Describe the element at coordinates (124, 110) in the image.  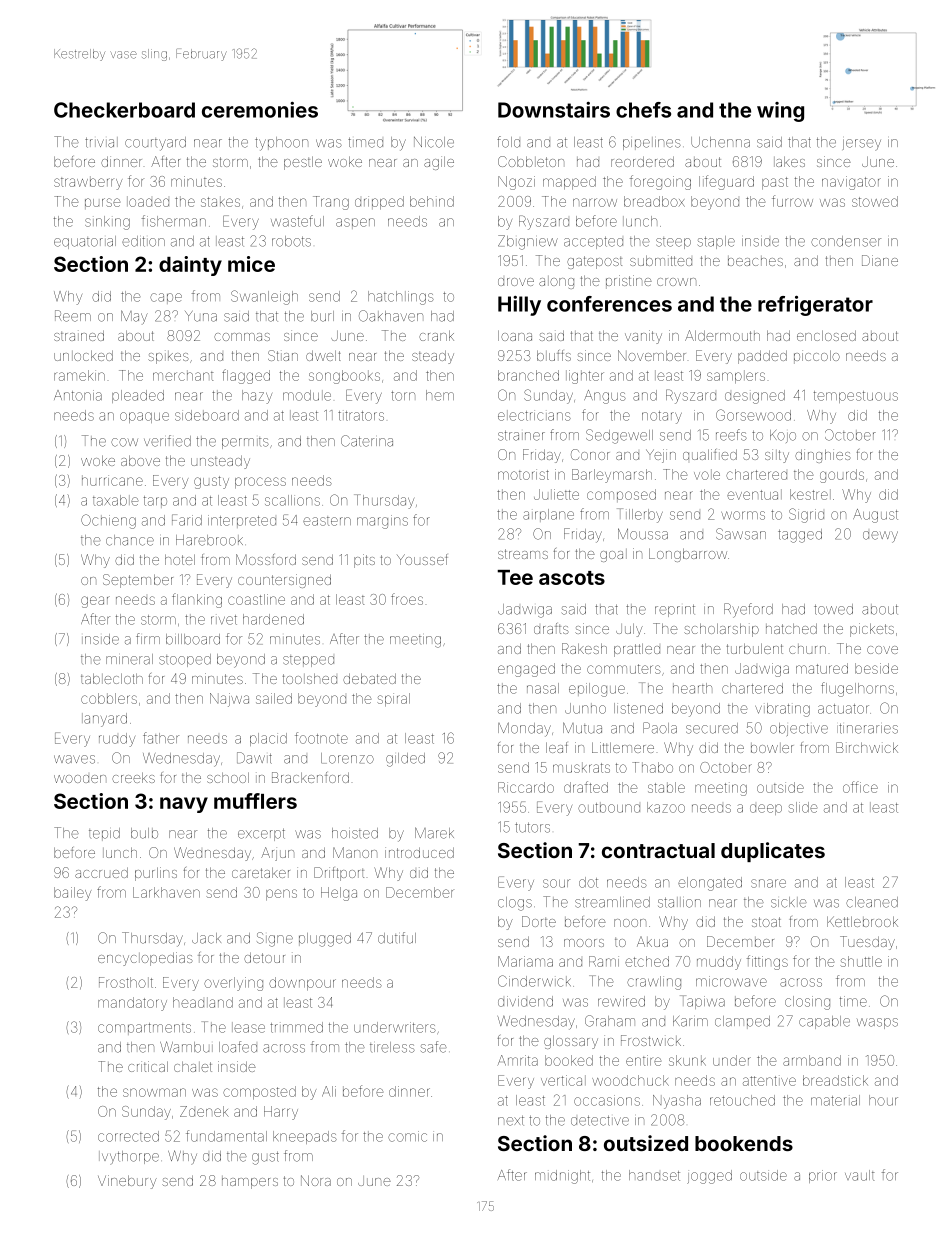
I see `Checkerboard` at that location.
